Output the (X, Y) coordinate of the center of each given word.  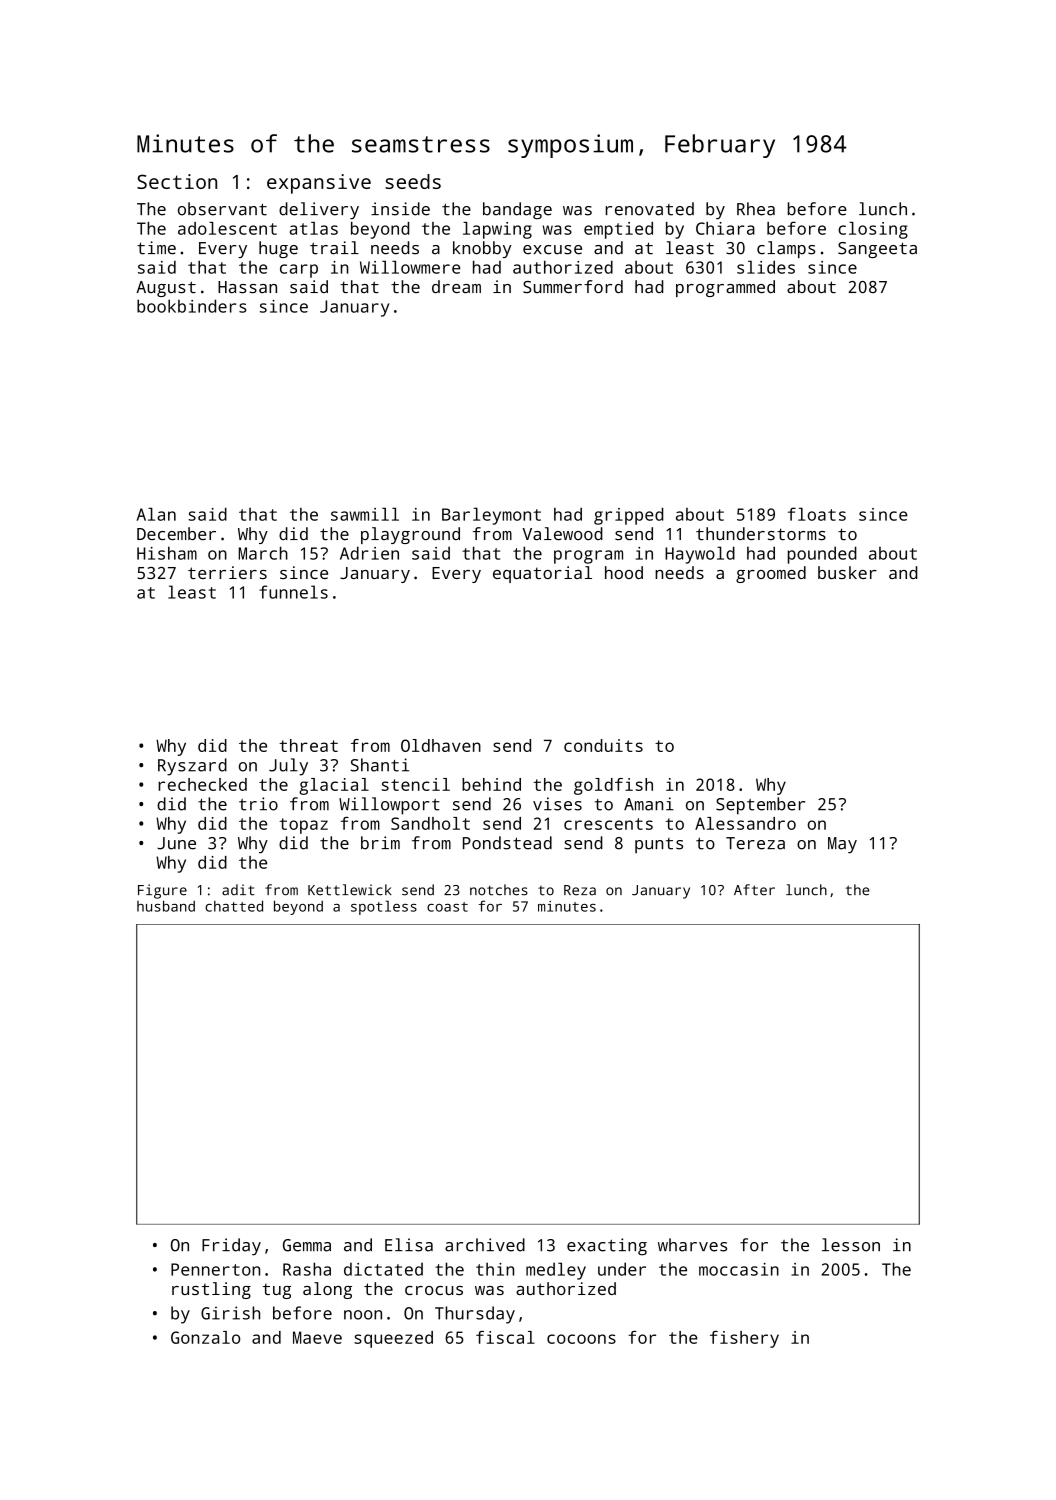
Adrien (369, 553)
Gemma (307, 1245)
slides (766, 267)
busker (847, 572)
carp (299, 271)
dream (456, 286)
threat (308, 745)
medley (556, 1271)
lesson (851, 1245)
